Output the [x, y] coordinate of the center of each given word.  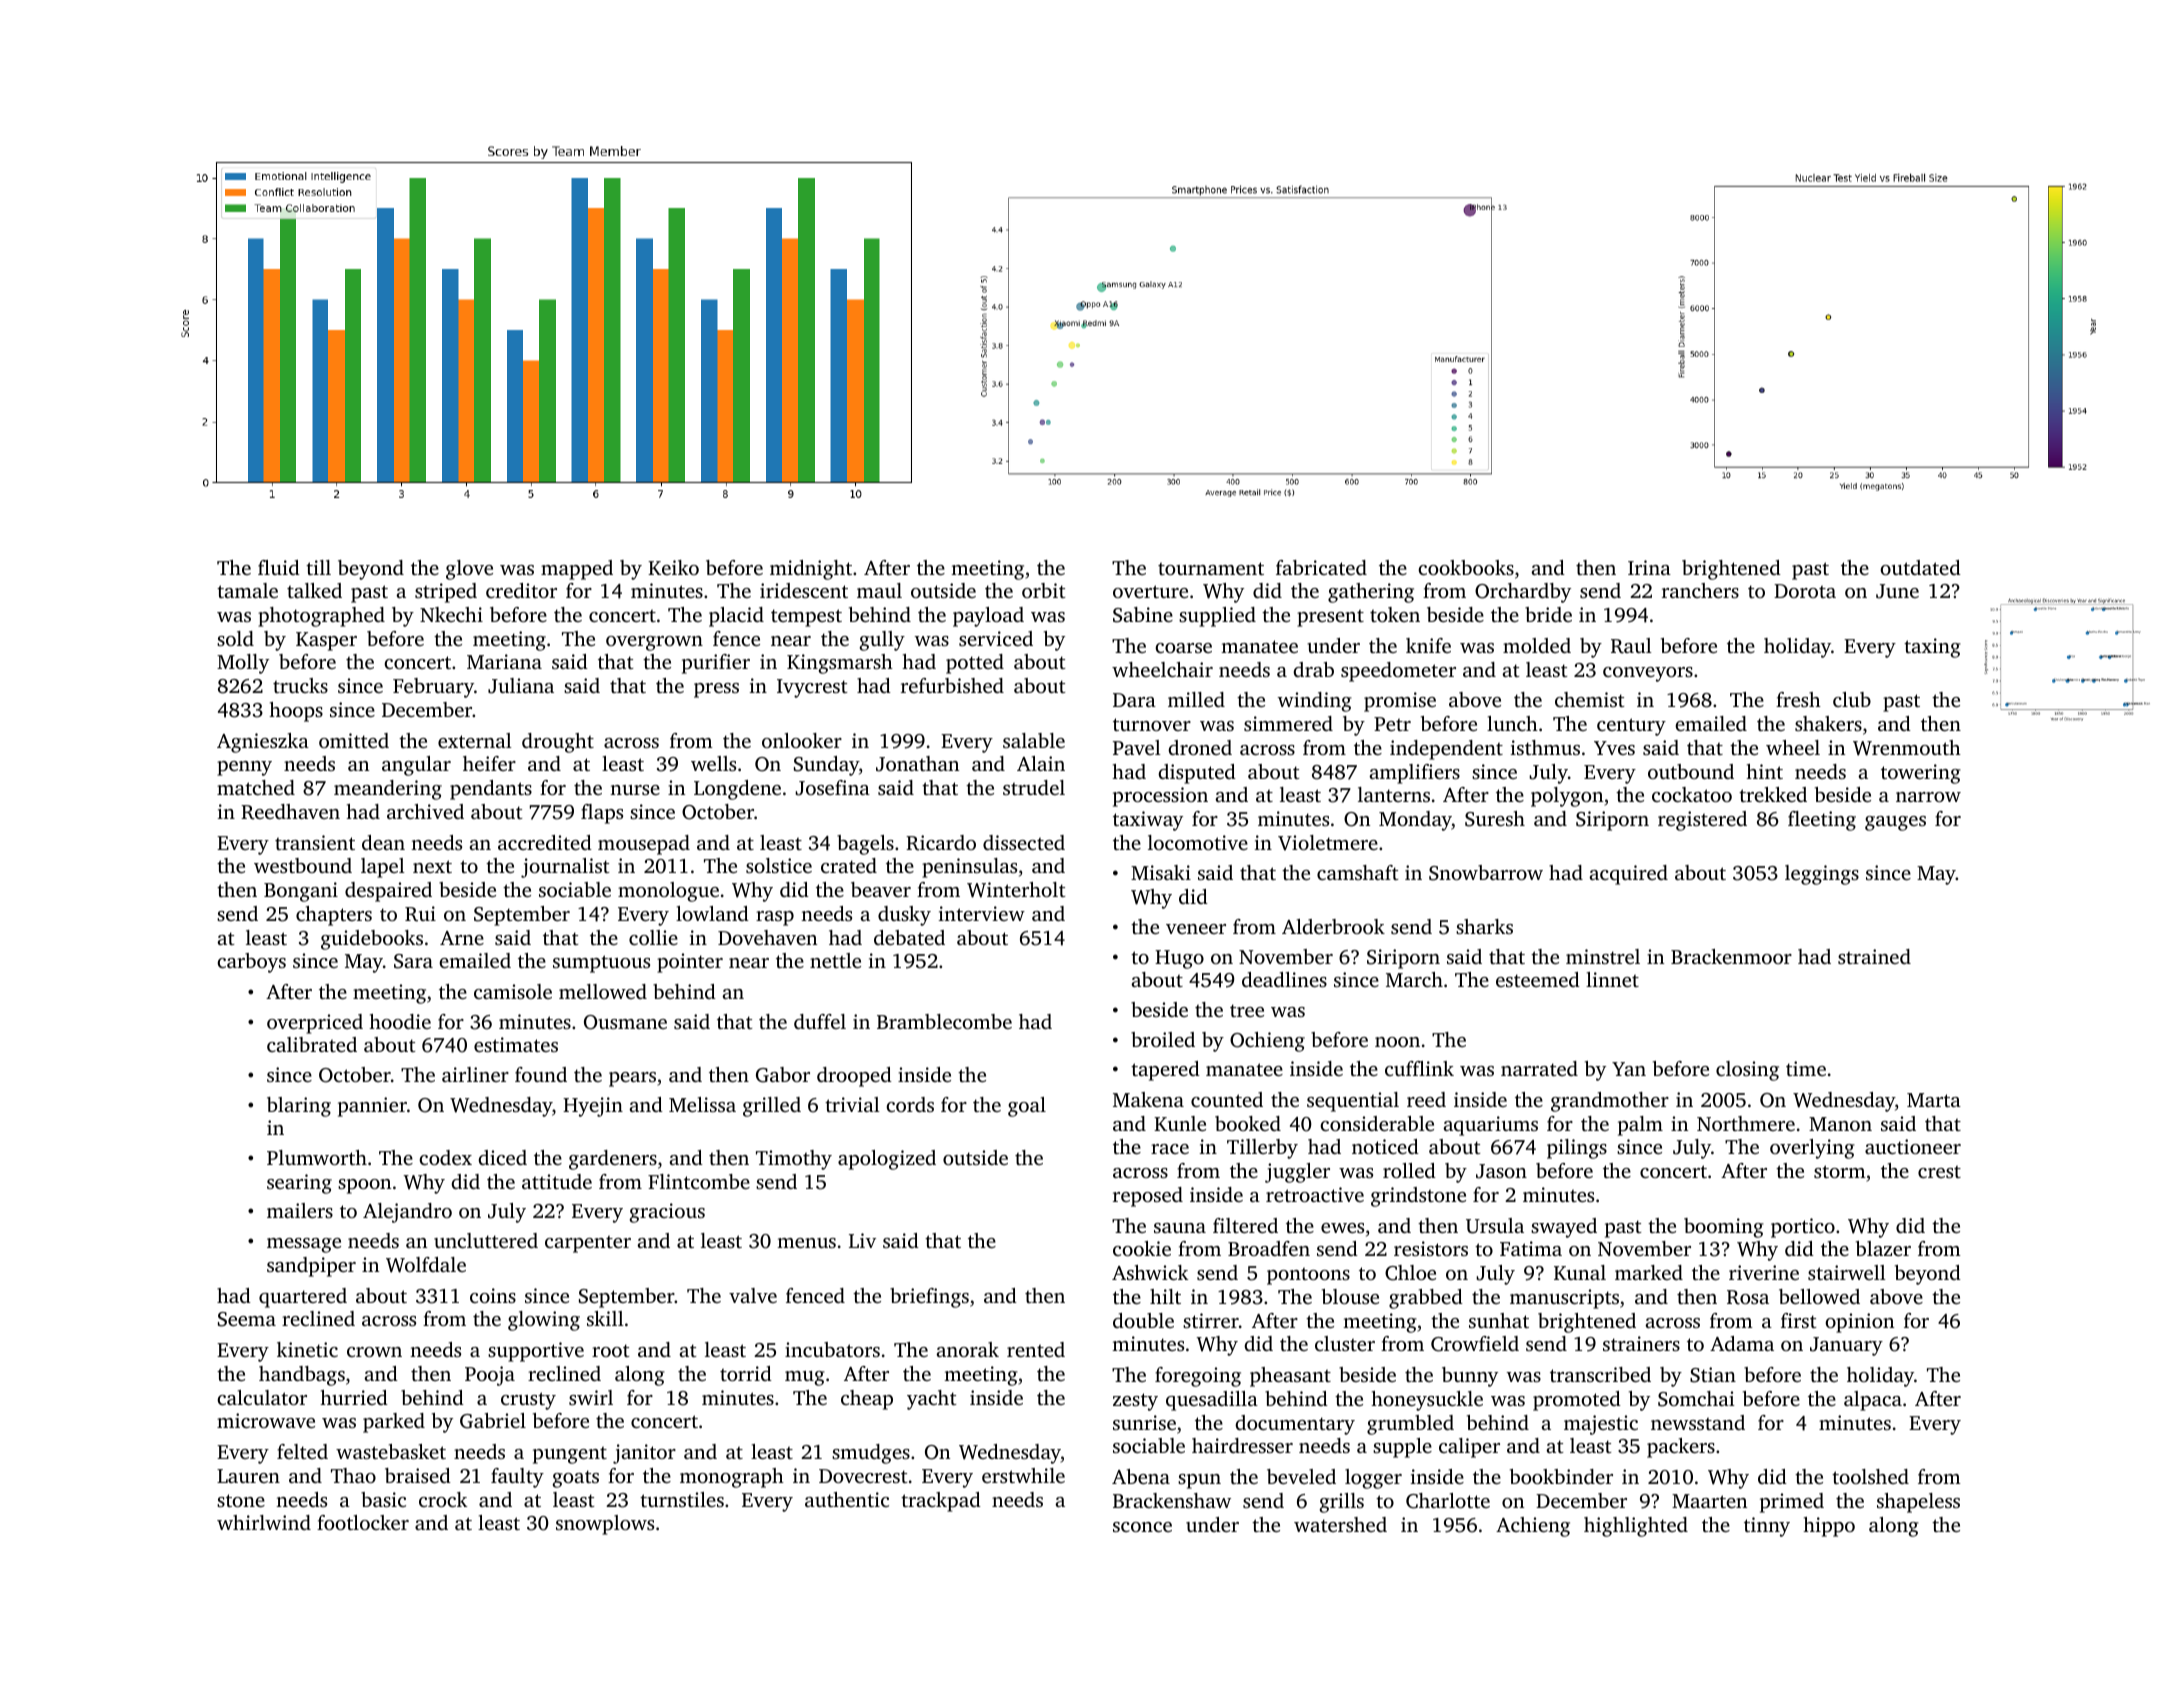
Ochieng [1267, 1042]
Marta [1934, 1100]
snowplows [605, 1525]
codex [445, 1157]
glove [469, 570]
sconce [1142, 1527]
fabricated [1321, 567]
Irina [1649, 567]
